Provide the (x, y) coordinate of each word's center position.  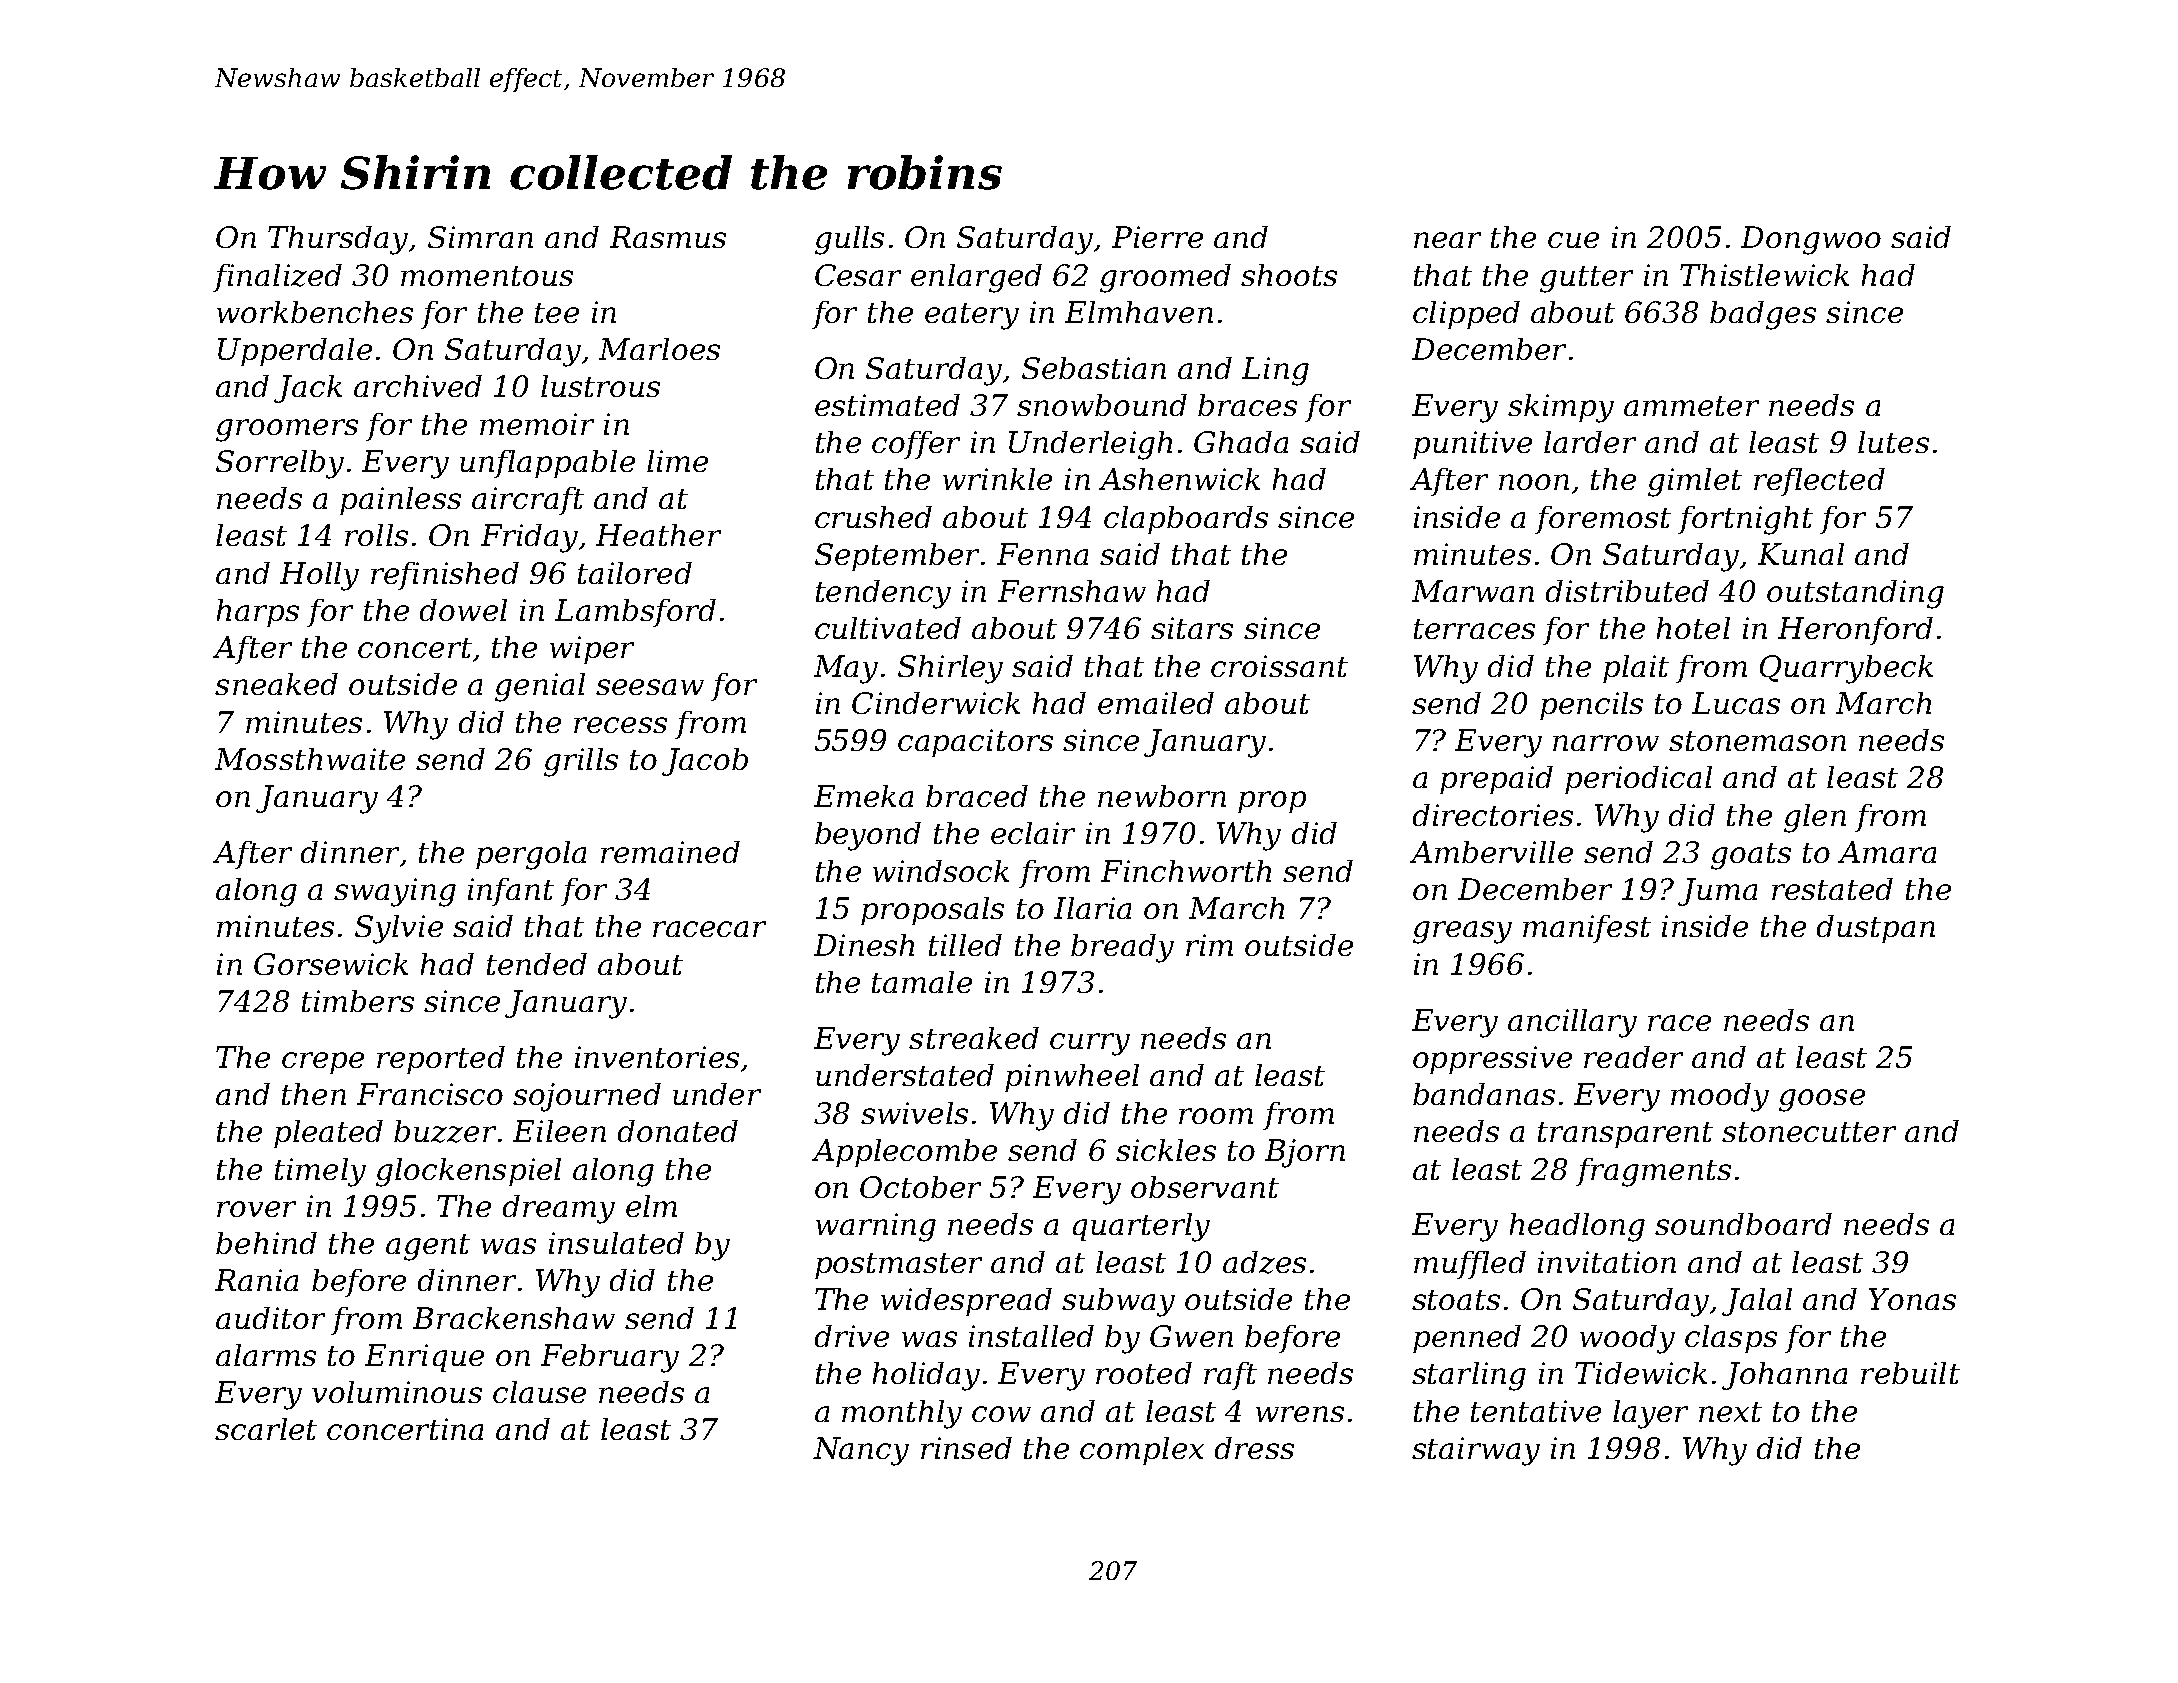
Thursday (338, 240)
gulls (849, 240)
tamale (922, 982)
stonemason (1757, 741)
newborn (1162, 796)
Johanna (1784, 1376)
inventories (657, 1057)
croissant (1279, 666)
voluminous (397, 1392)
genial (540, 687)
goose (1822, 1100)
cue (1573, 240)
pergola (531, 855)
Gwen (1191, 1336)
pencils (1591, 706)
